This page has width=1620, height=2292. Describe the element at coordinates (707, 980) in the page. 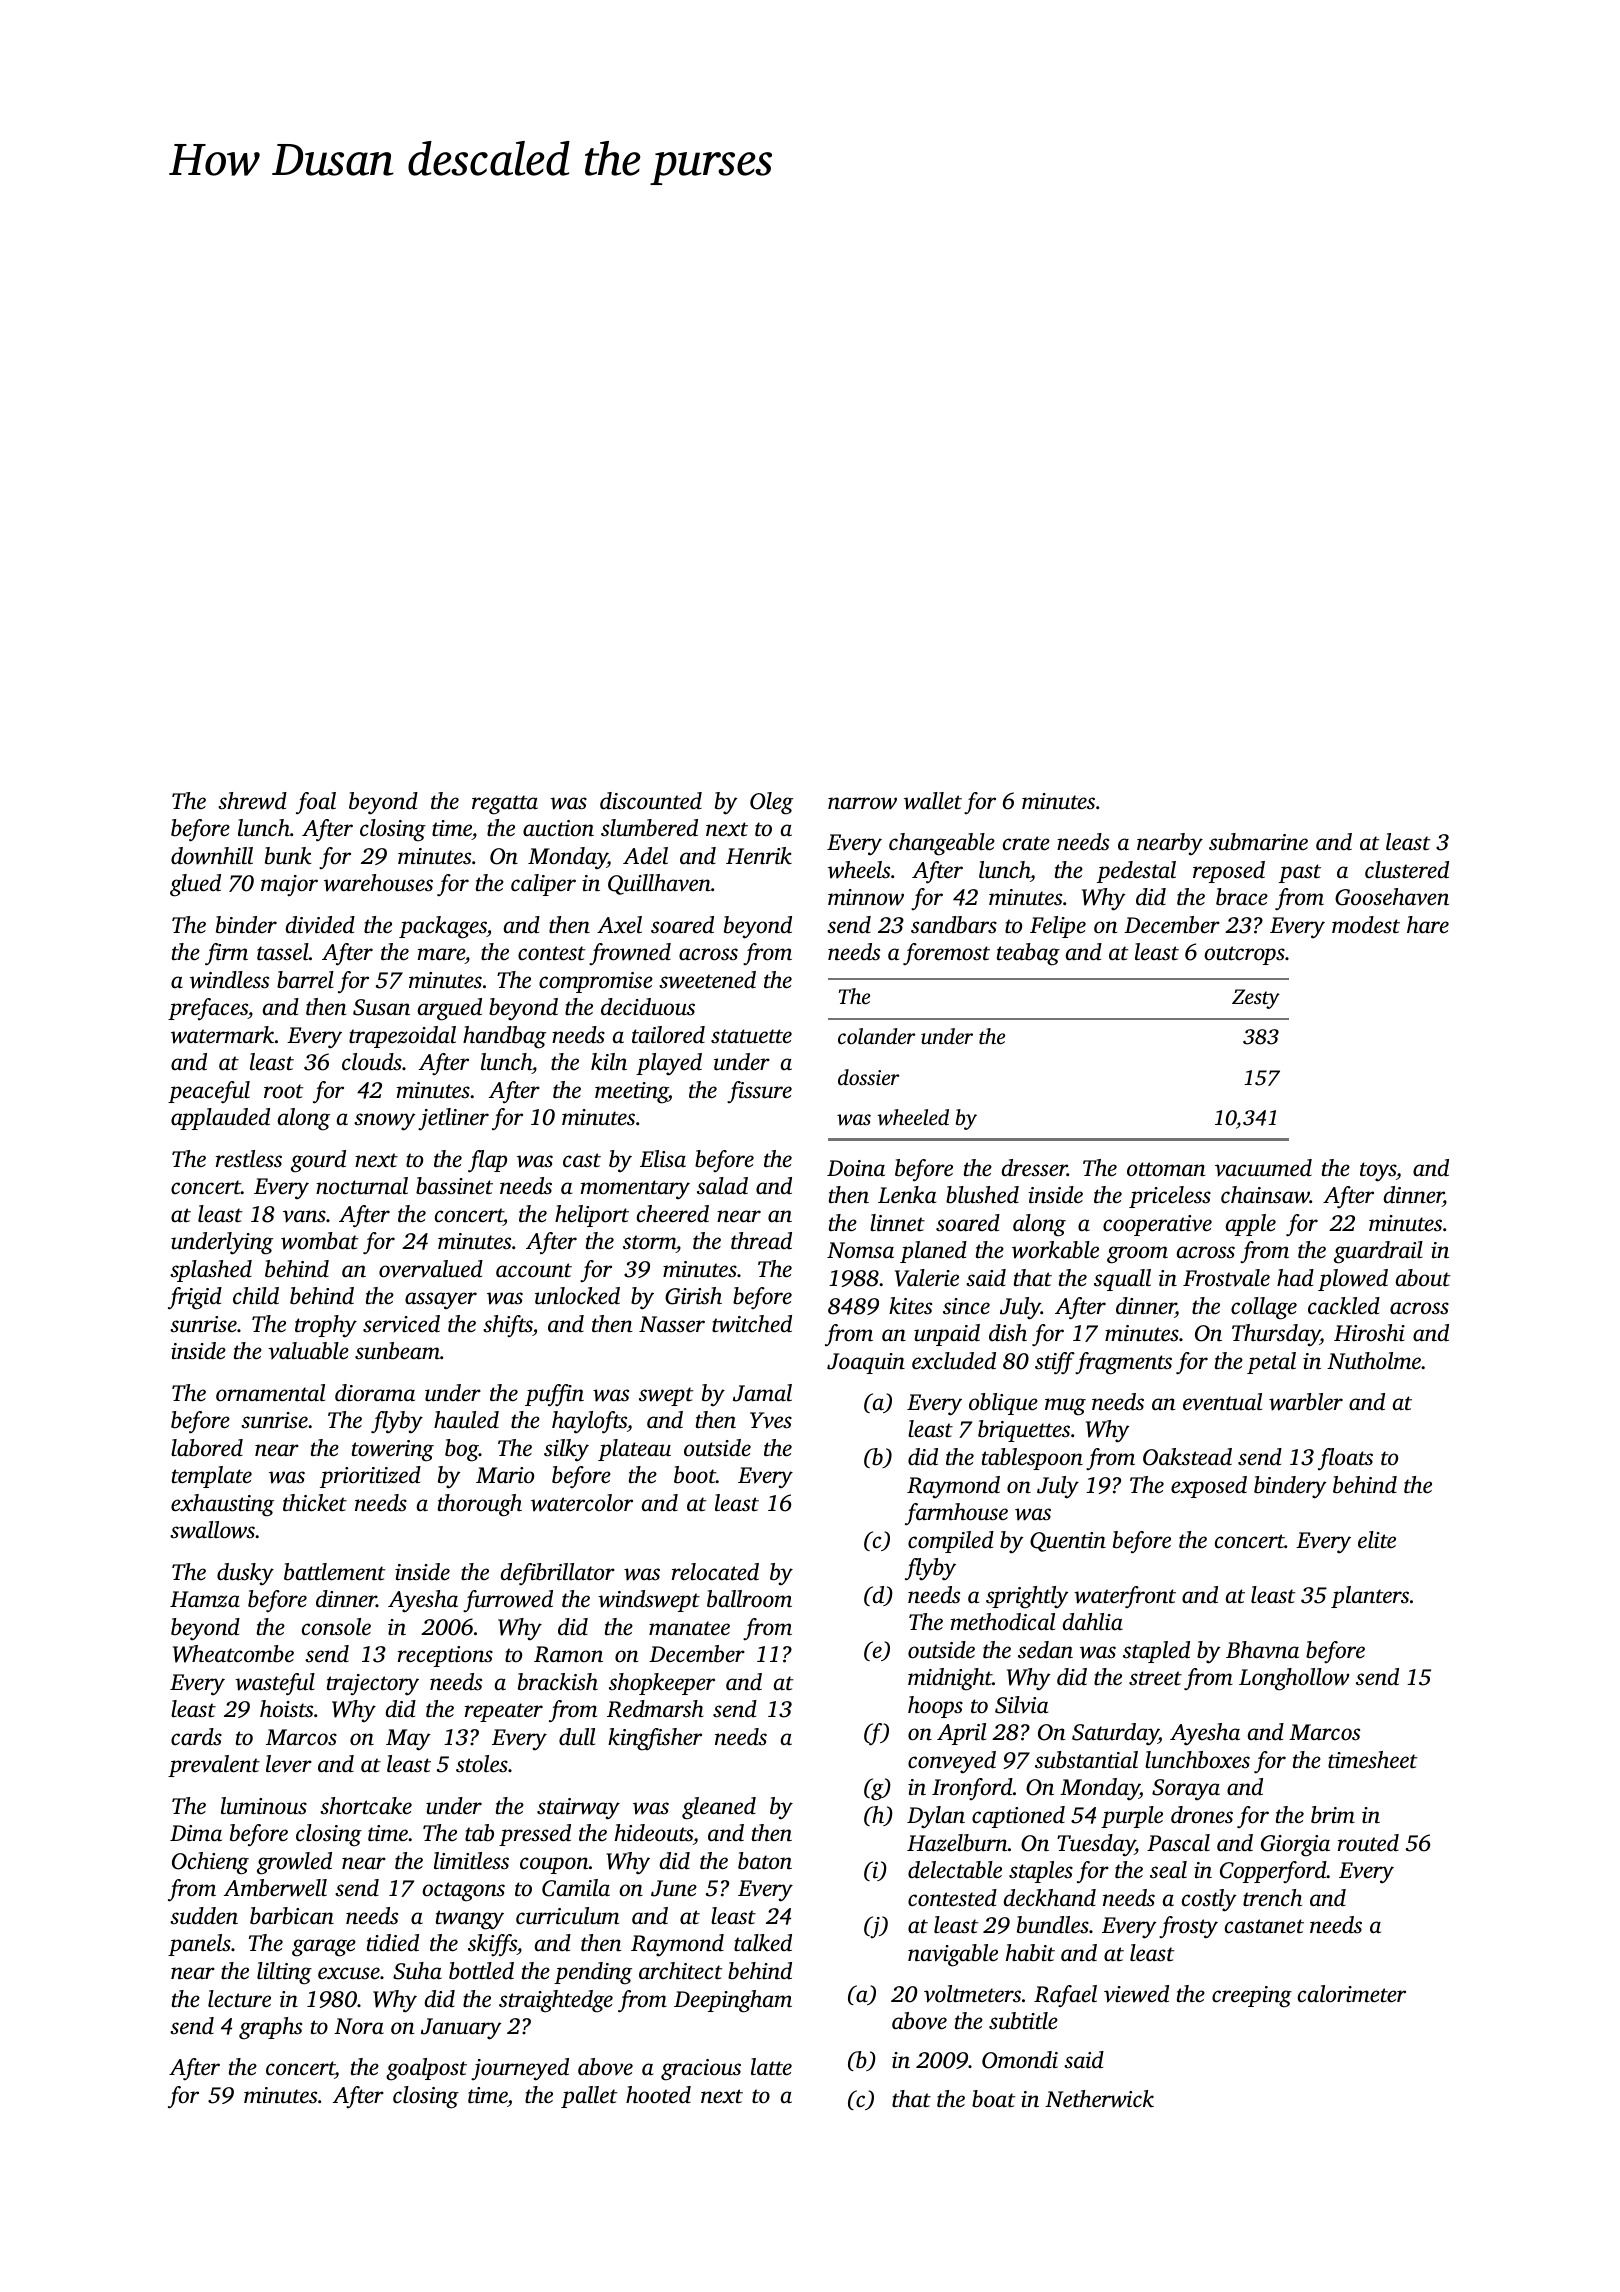

I see `sweetened` at that location.
